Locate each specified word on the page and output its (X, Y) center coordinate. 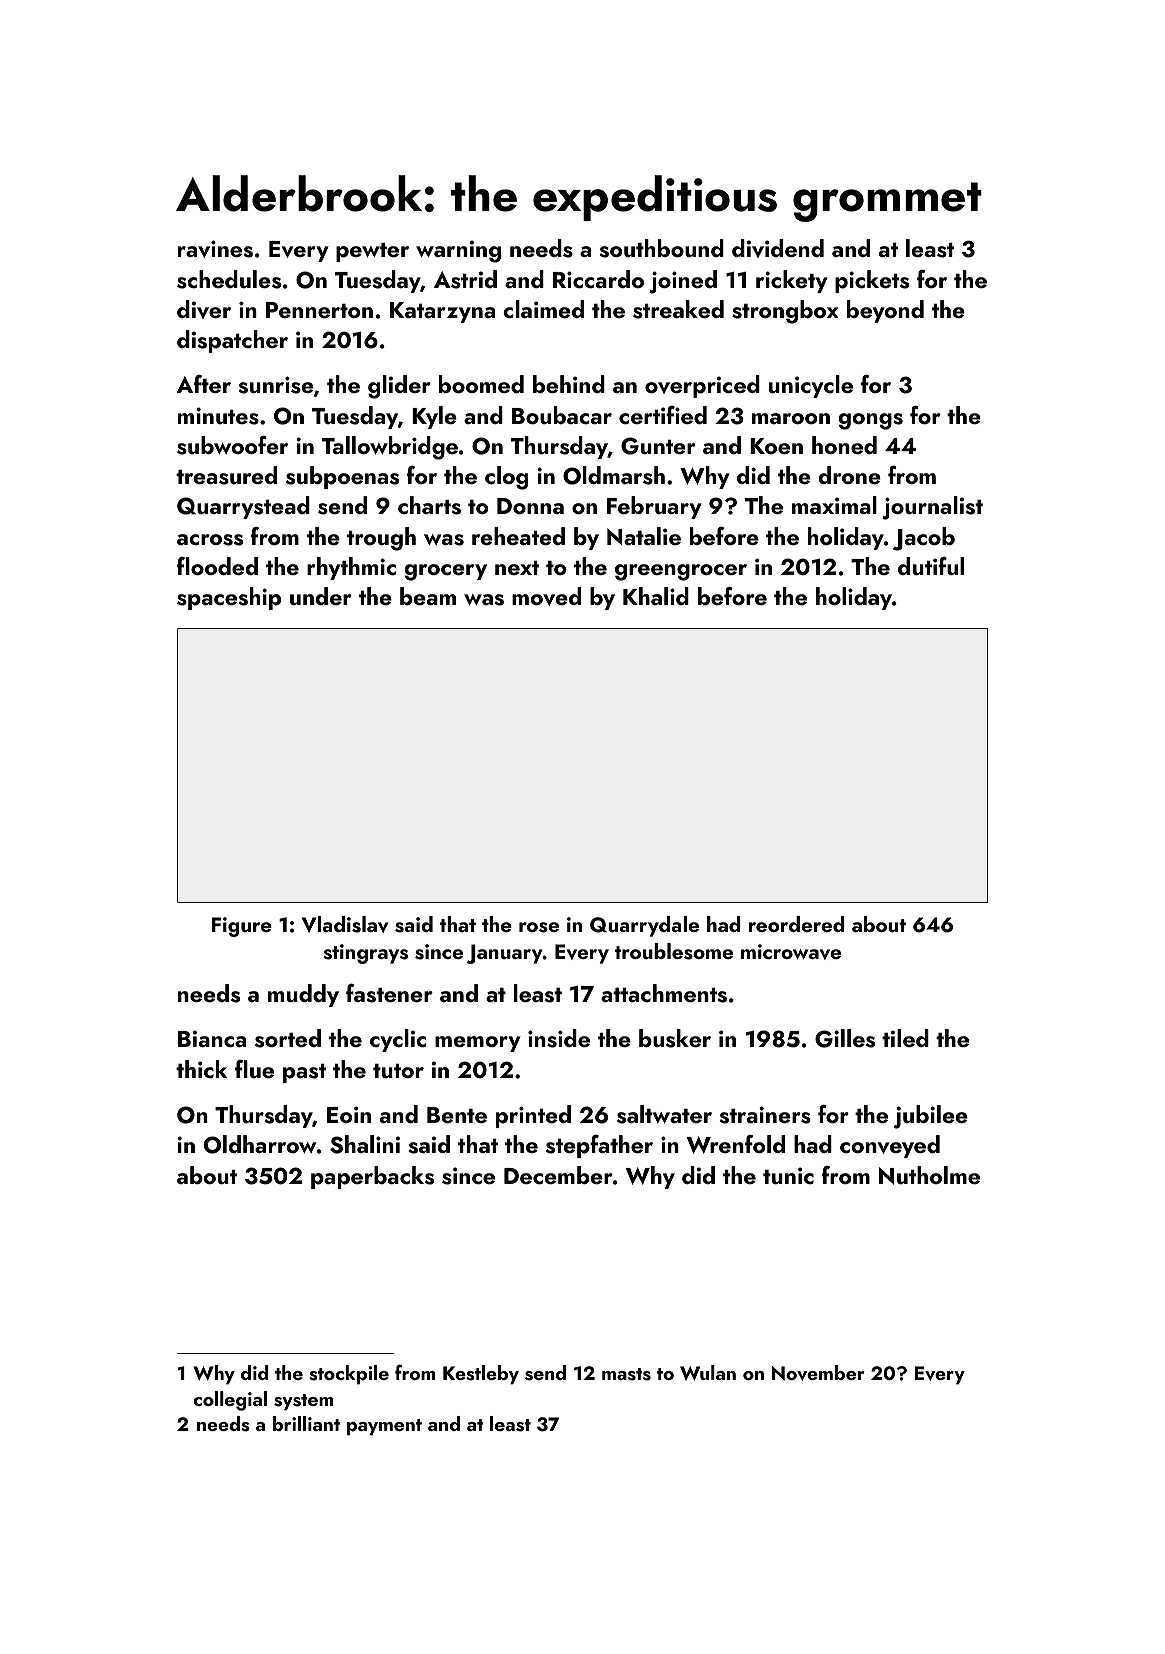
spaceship (229, 598)
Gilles (845, 1038)
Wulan (708, 1373)
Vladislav (345, 924)
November (818, 1373)
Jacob (924, 539)
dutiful (931, 566)
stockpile (349, 1375)
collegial (230, 1401)
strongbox (785, 312)
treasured (226, 475)
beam (428, 596)
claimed (543, 309)
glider (399, 387)
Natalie (644, 536)
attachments (664, 993)
